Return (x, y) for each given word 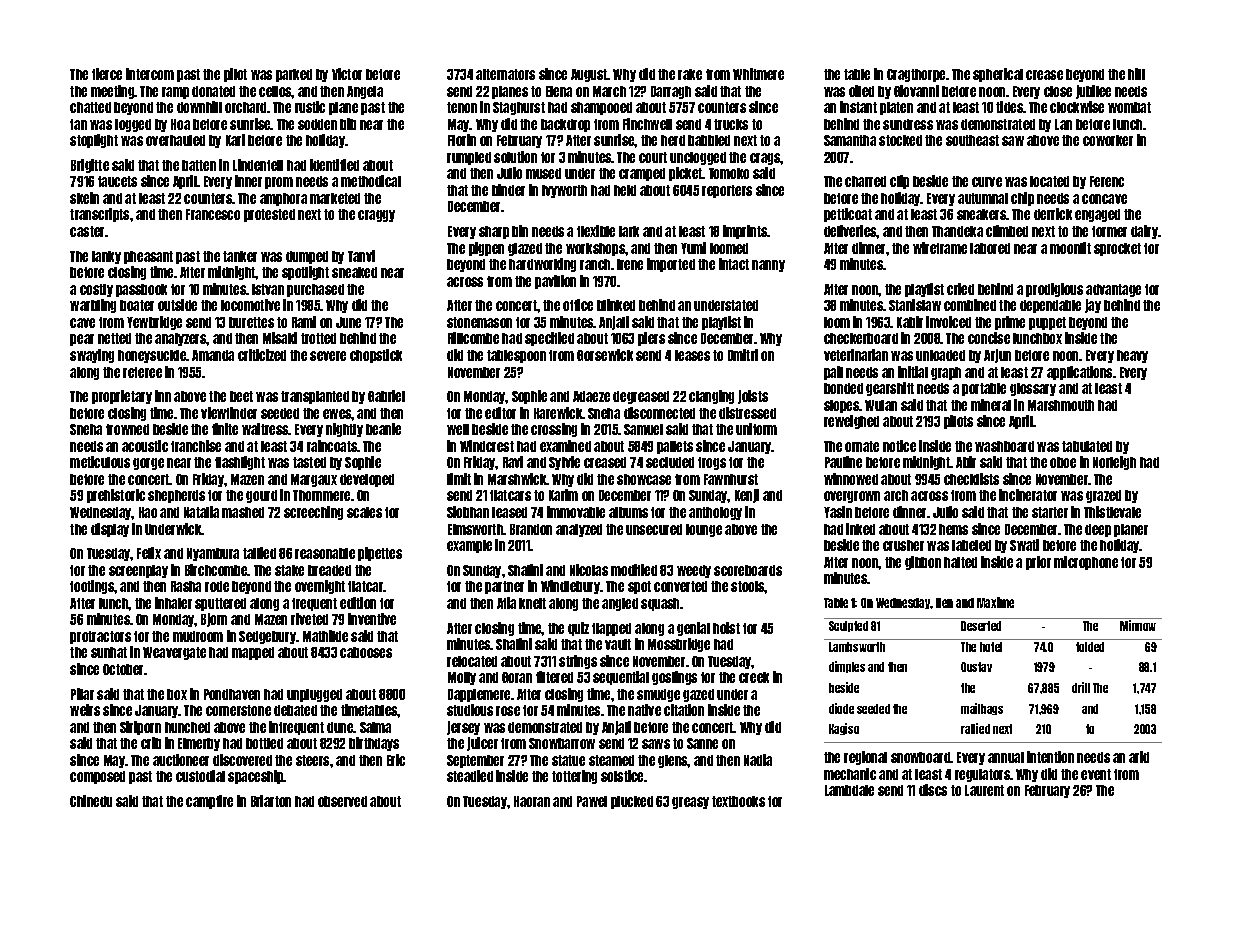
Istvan (268, 289)
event (1096, 774)
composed (97, 777)
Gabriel (386, 396)
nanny (768, 266)
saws (656, 744)
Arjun (997, 356)
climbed (1007, 231)
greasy (690, 803)
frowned (127, 429)
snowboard (921, 757)
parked (294, 75)
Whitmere (758, 74)
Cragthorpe (916, 75)
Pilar (82, 694)
